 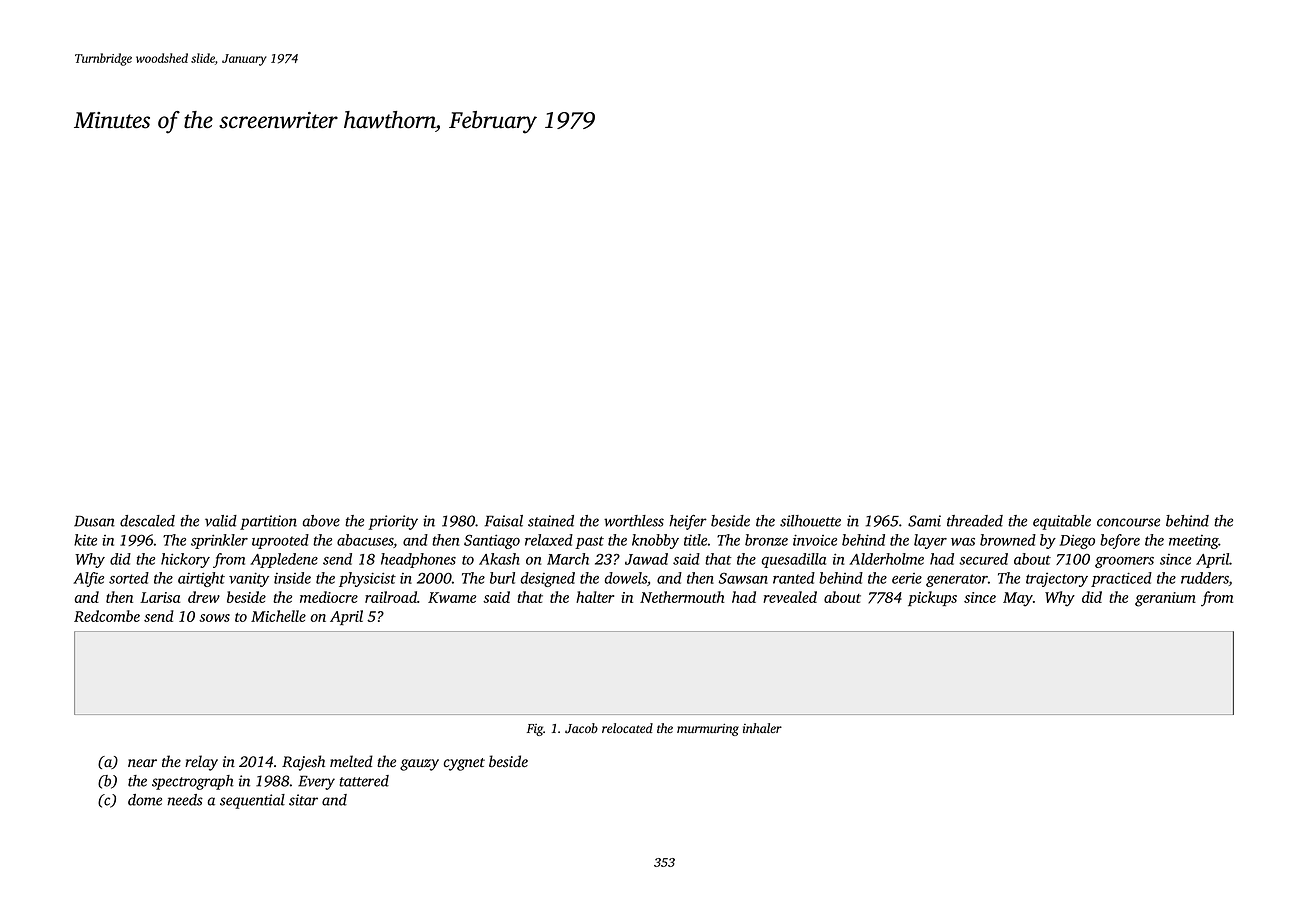 What do you see at coordinates (762, 728) in the image?
I see `inhaler` at bounding box center [762, 728].
